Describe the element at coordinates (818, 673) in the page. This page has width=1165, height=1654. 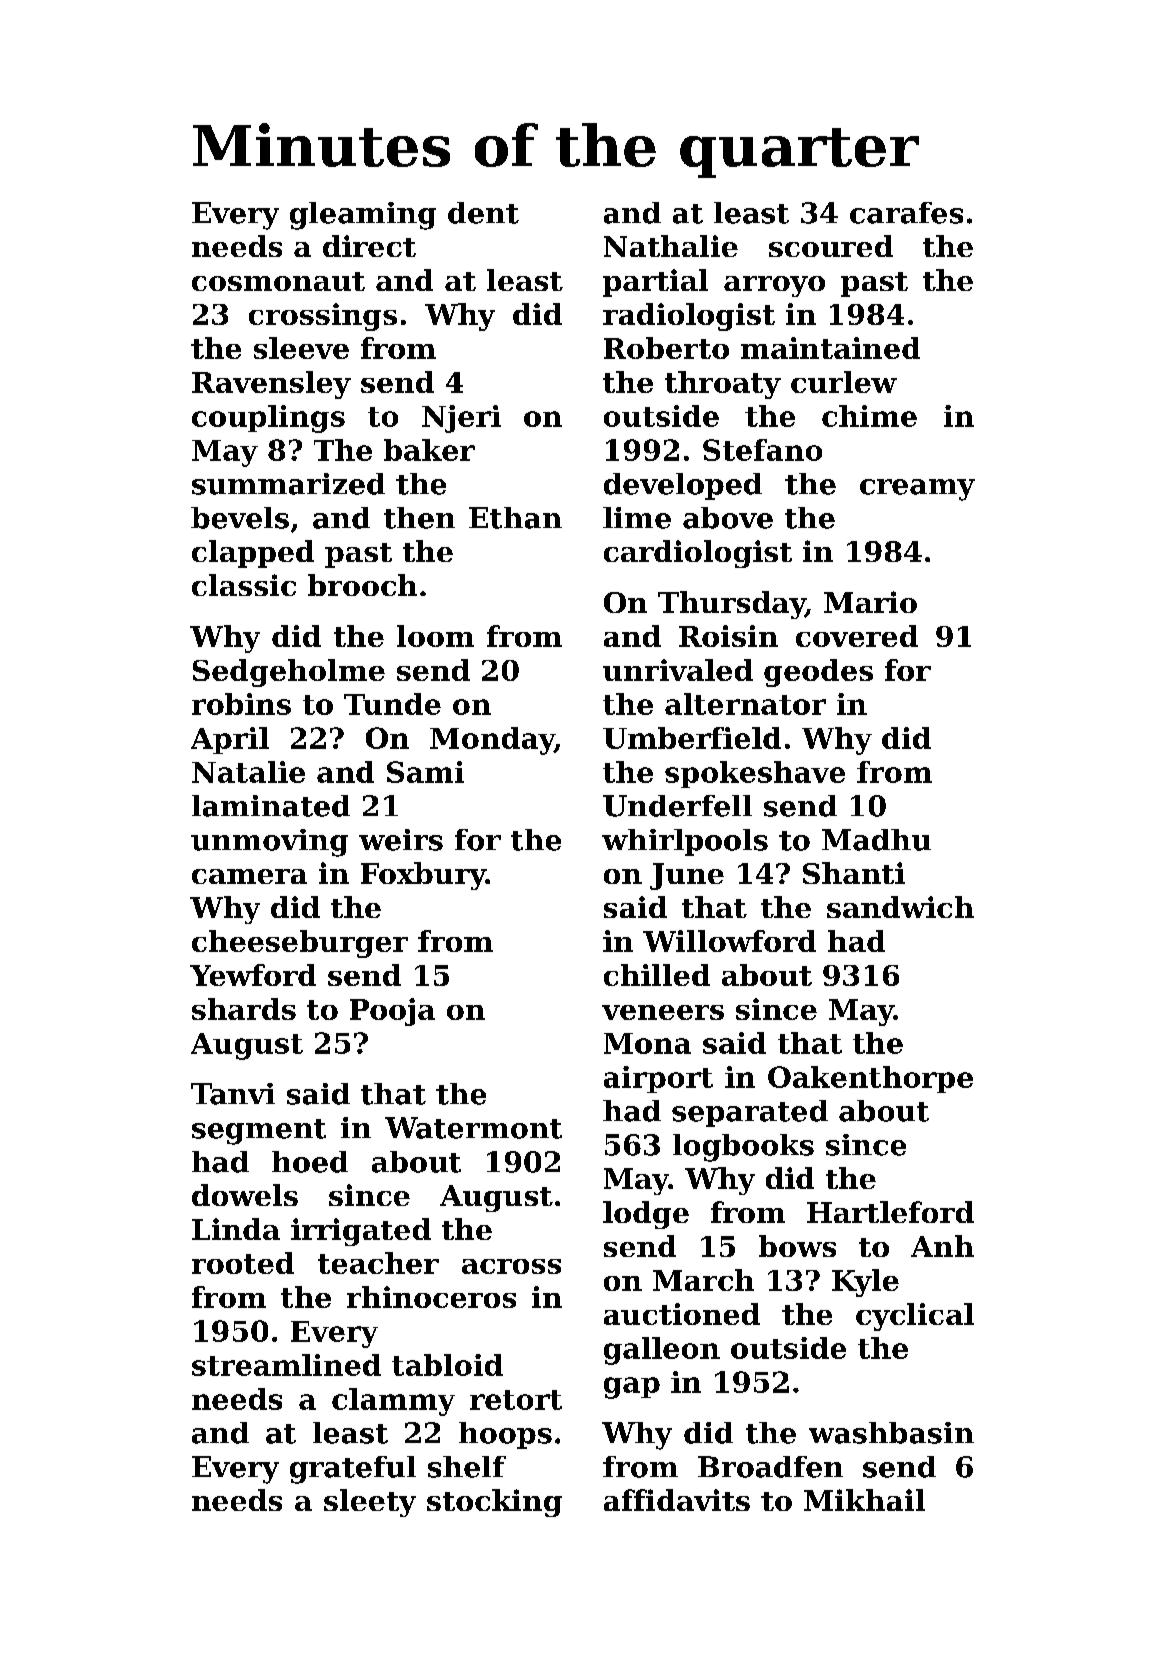
I see `geodes` at that location.
